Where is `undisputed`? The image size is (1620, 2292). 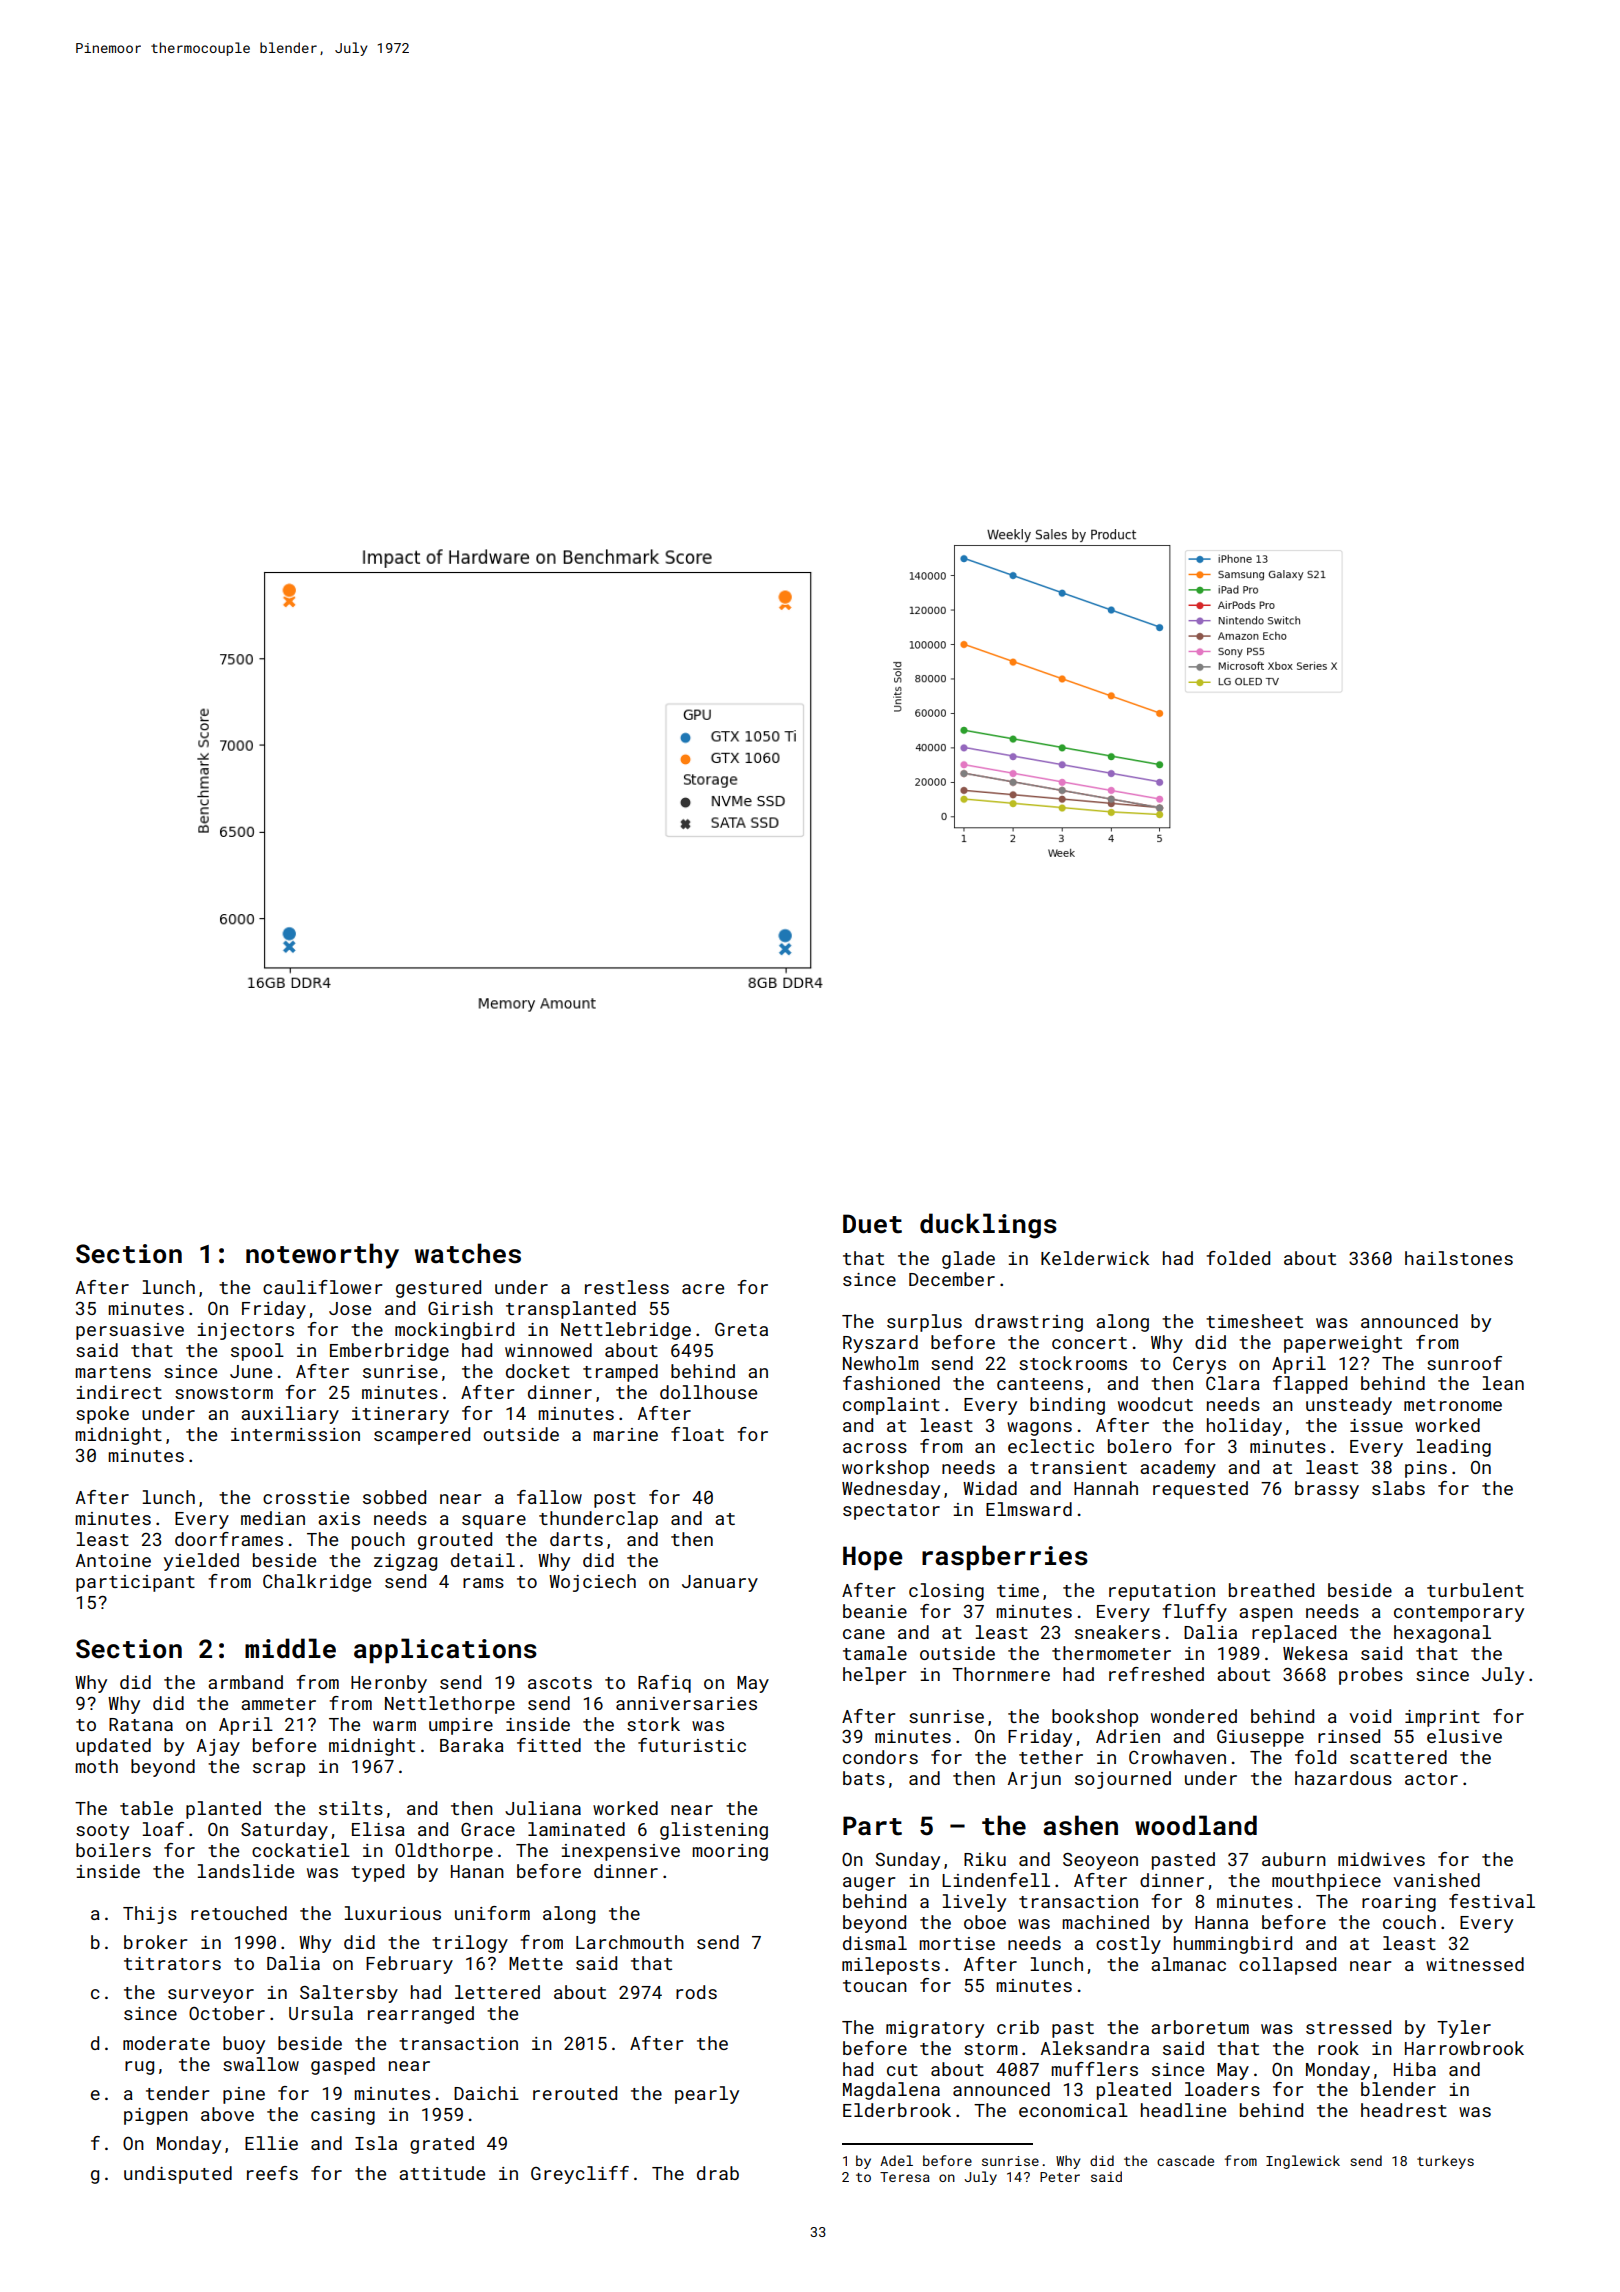 undisputed is located at coordinates (178, 2175).
